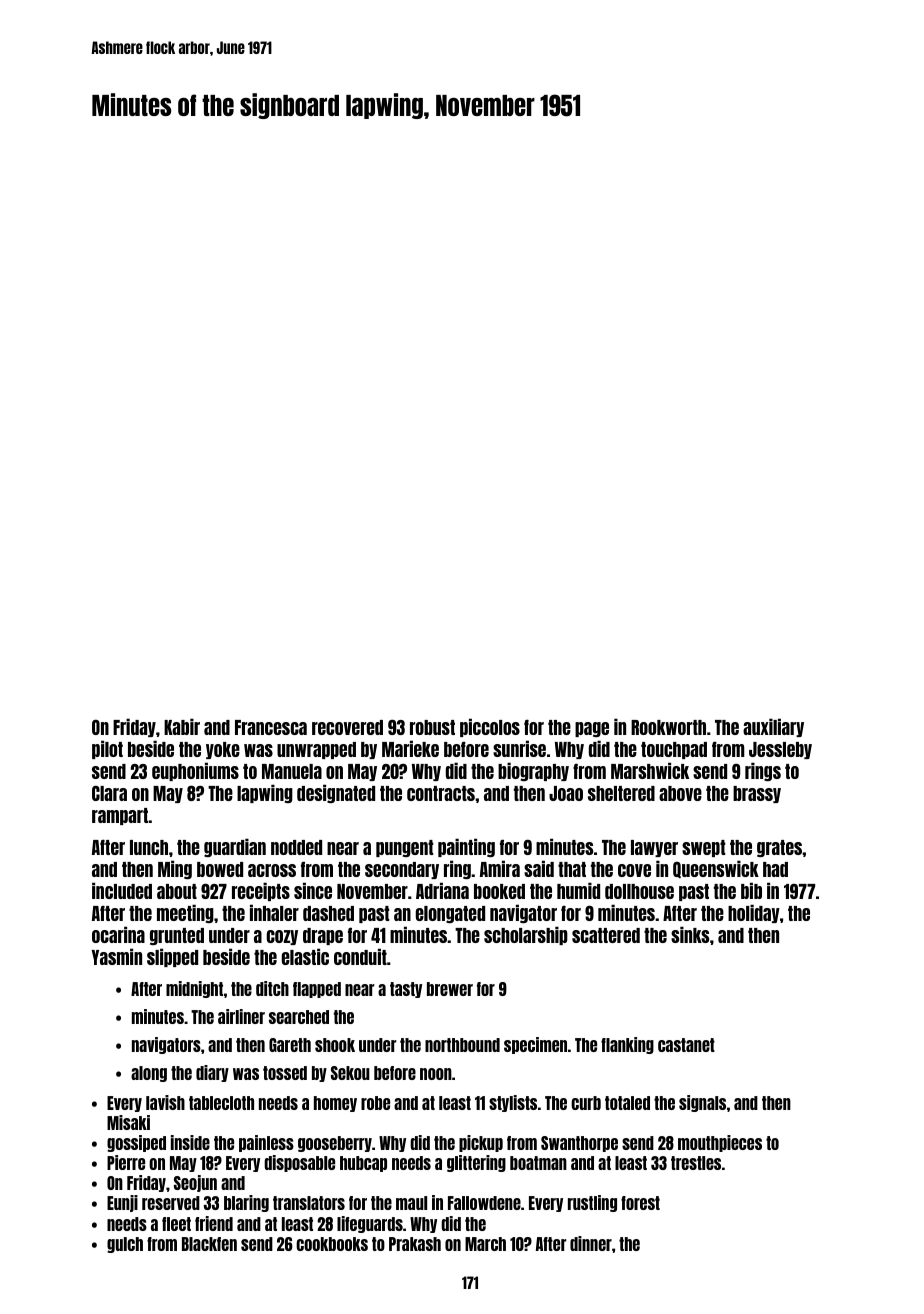 This image has width=924, height=1314. What do you see at coordinates (235, 847) in the image?
I see `guardian` at bounding box center [235, 847].
